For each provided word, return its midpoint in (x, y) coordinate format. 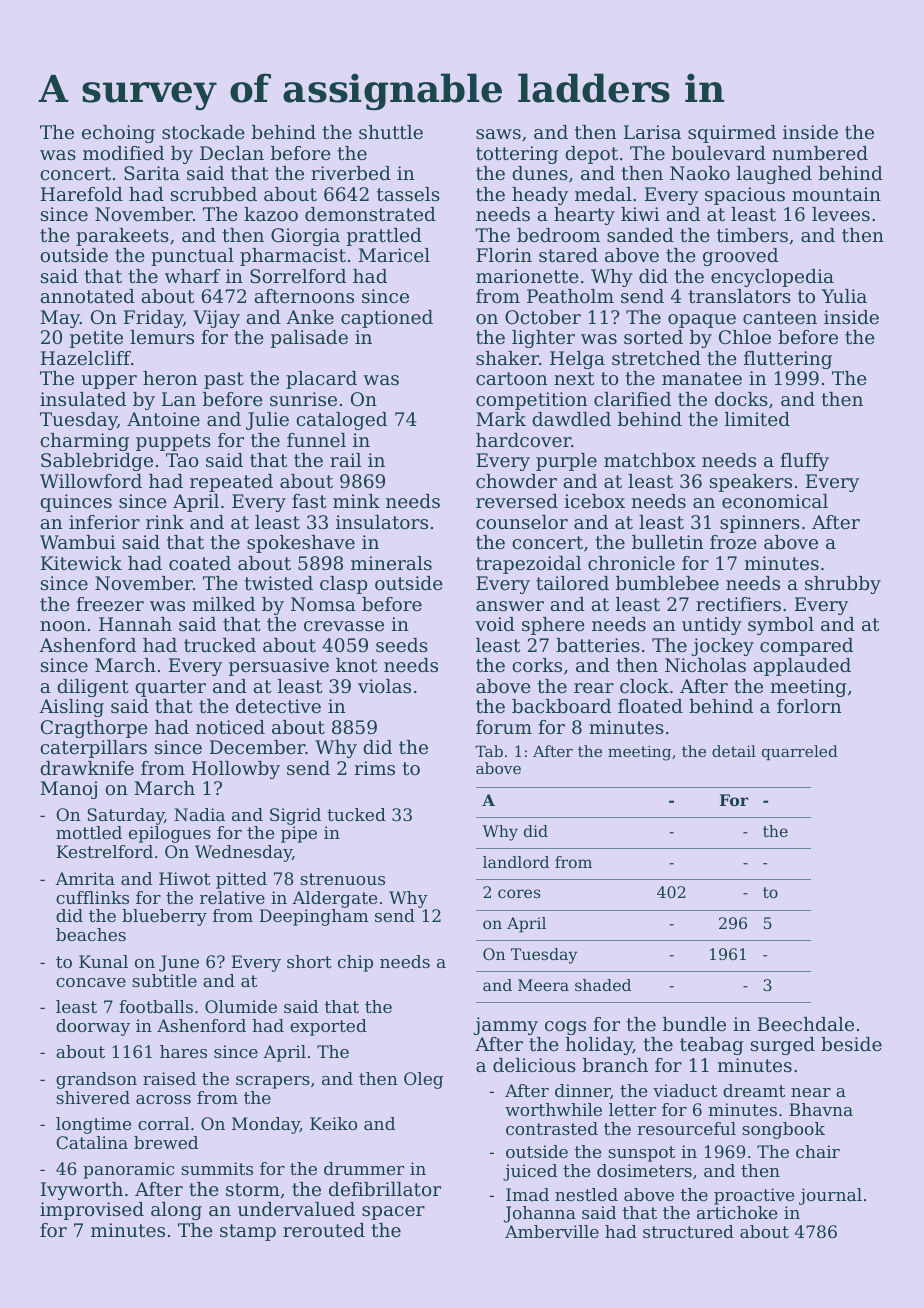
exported (328, 1027)
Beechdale (806, 1024)
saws (498, 134)
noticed (230, 727)
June (179, 963)
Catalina (92, 1142)
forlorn (809, 706)
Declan (232, 153)
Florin (504, 255)
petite (96, 339)
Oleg (423, 1080)
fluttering (788, 360)
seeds (402, 645)
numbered (820, 153)
